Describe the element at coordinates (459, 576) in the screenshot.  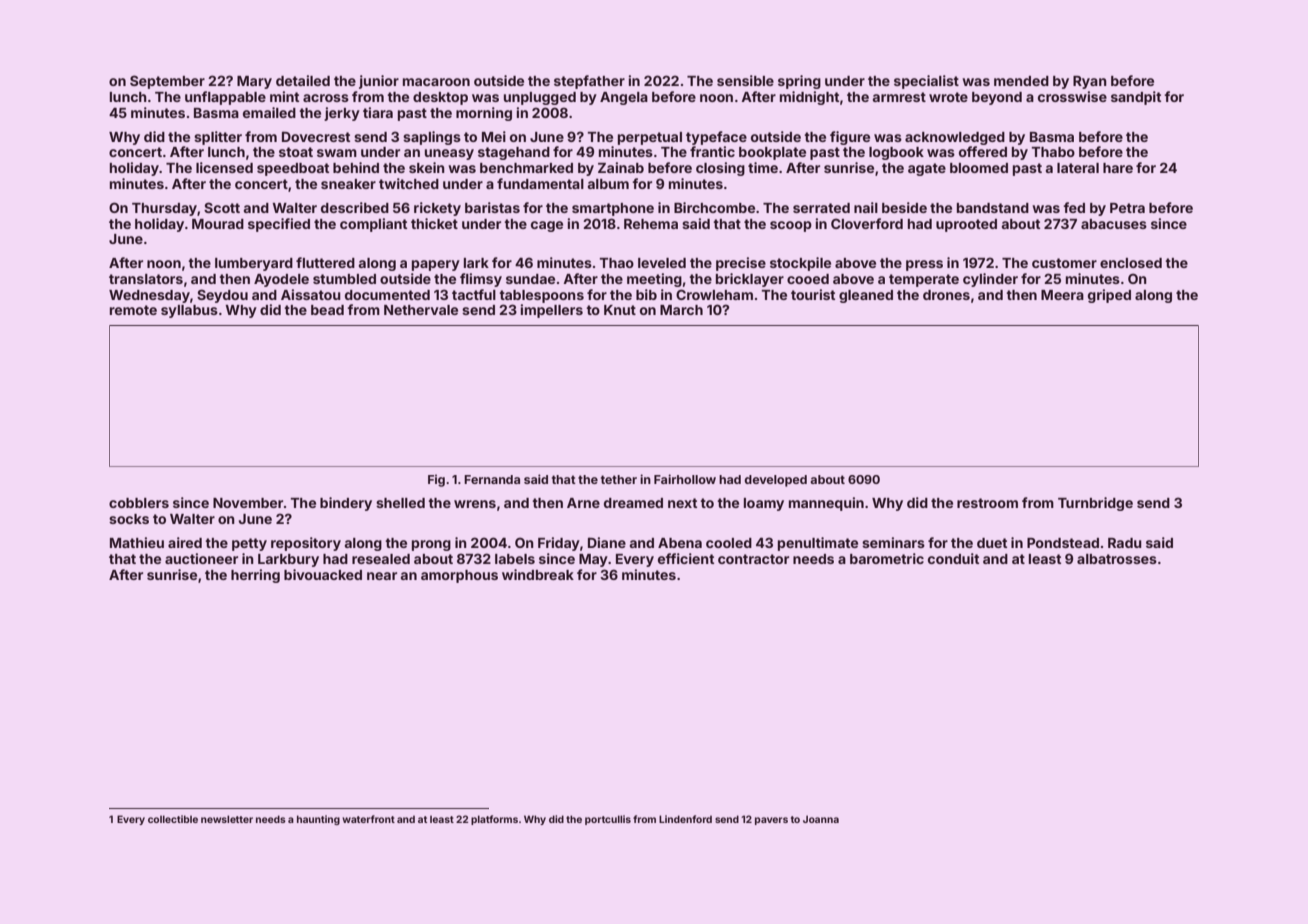
I see `amorphous` at that location.
